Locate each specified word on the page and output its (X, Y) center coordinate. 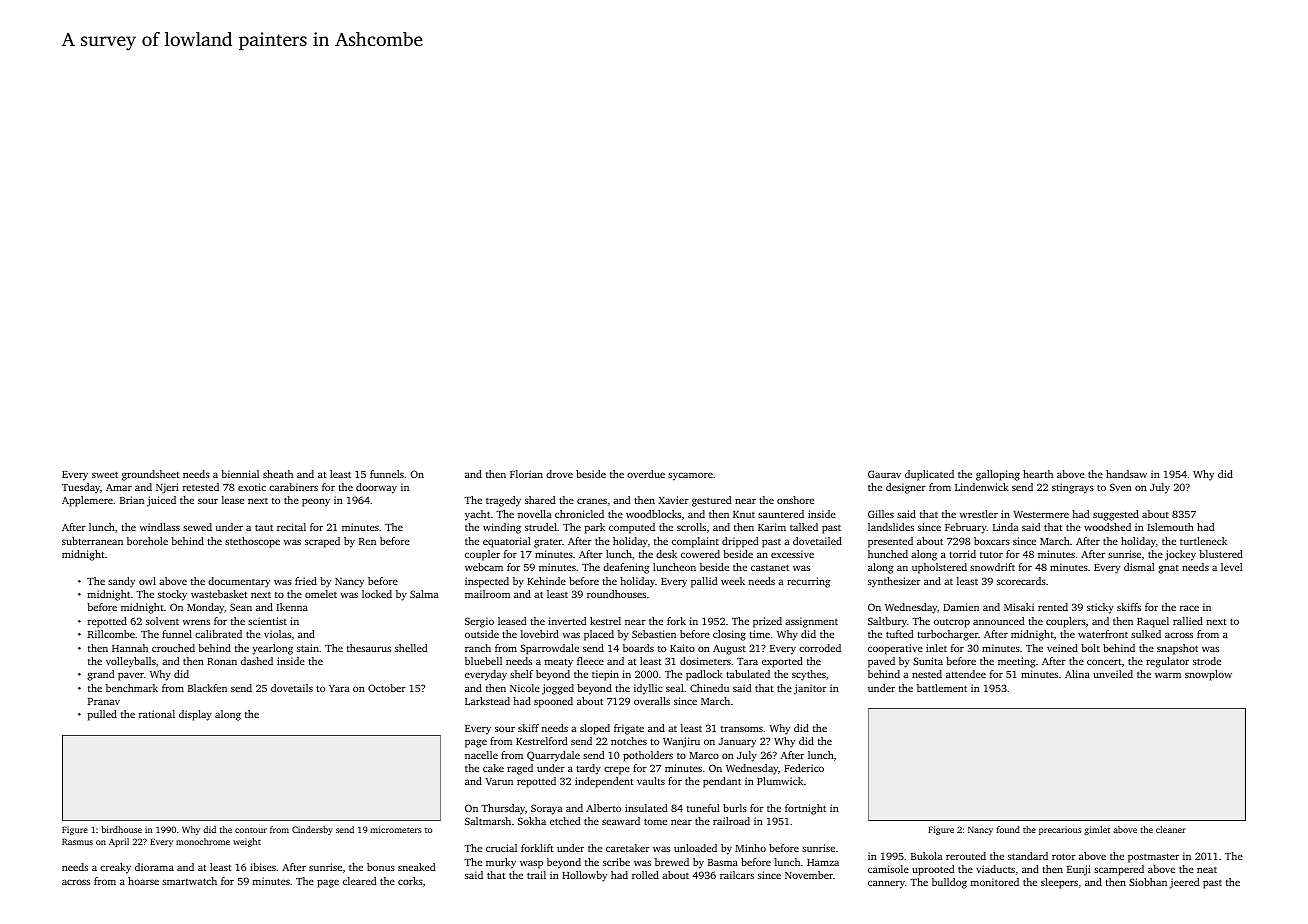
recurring (808, 582)
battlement (942, 688)
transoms (742, 729)
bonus (381, 867)
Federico (804, 768)
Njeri (167, 488)
